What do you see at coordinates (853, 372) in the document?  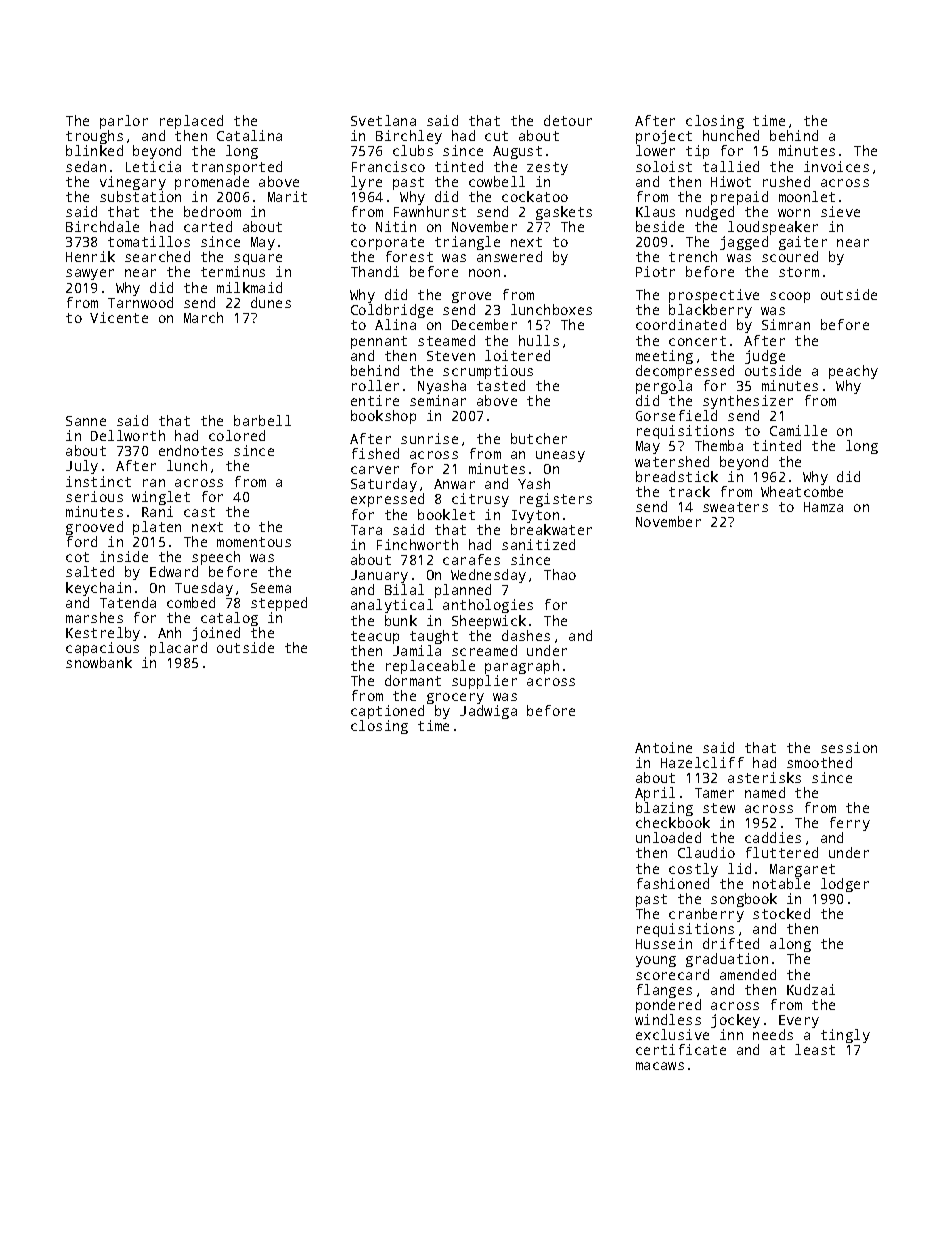 I see `peachy` at bounding box center [853, 372].
